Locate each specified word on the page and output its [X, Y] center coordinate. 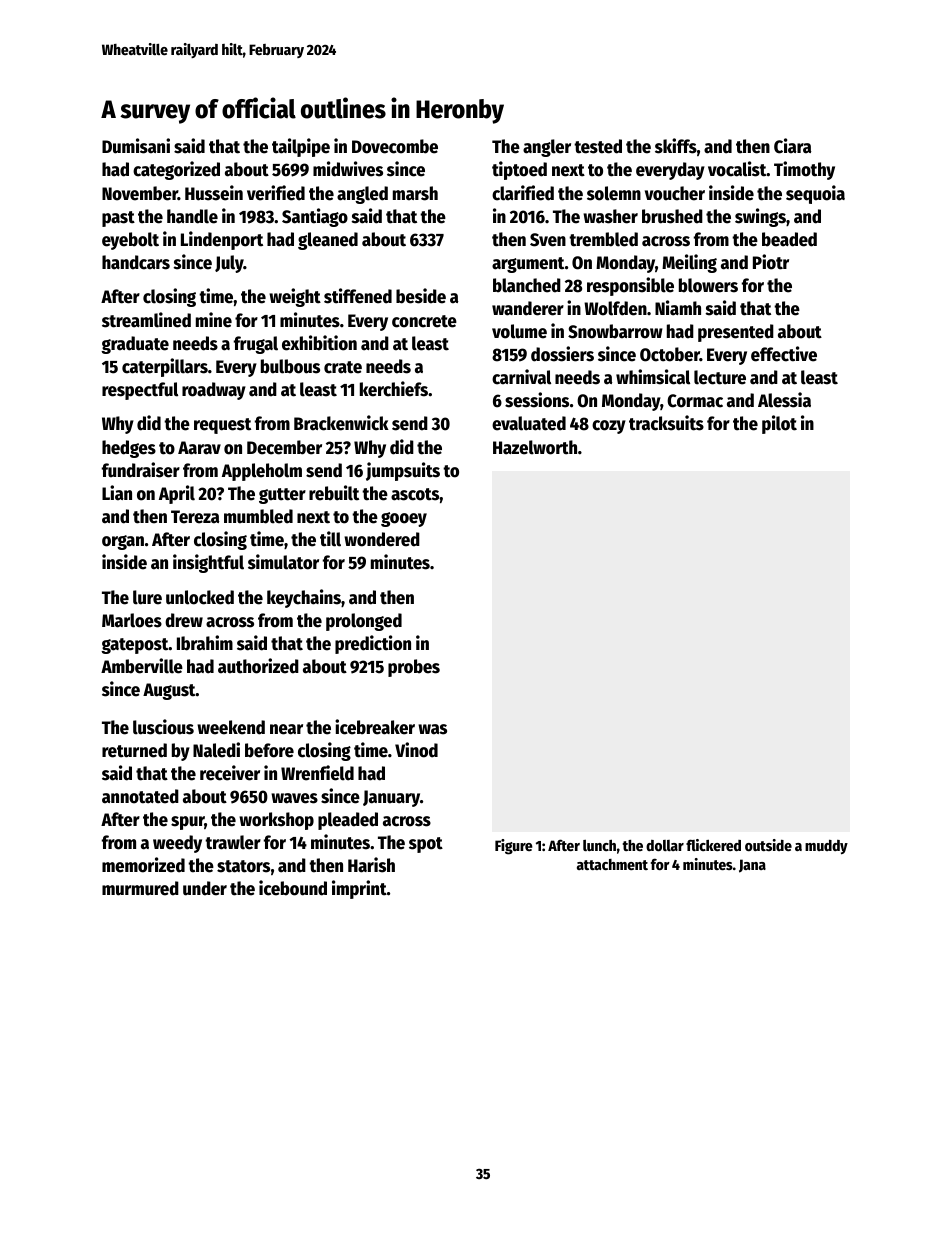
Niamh [678, 308]
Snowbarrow [615, 331]
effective [784, 354]
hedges [129, 449]
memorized [143, 865]
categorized [176, 170]
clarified [523, 193]
